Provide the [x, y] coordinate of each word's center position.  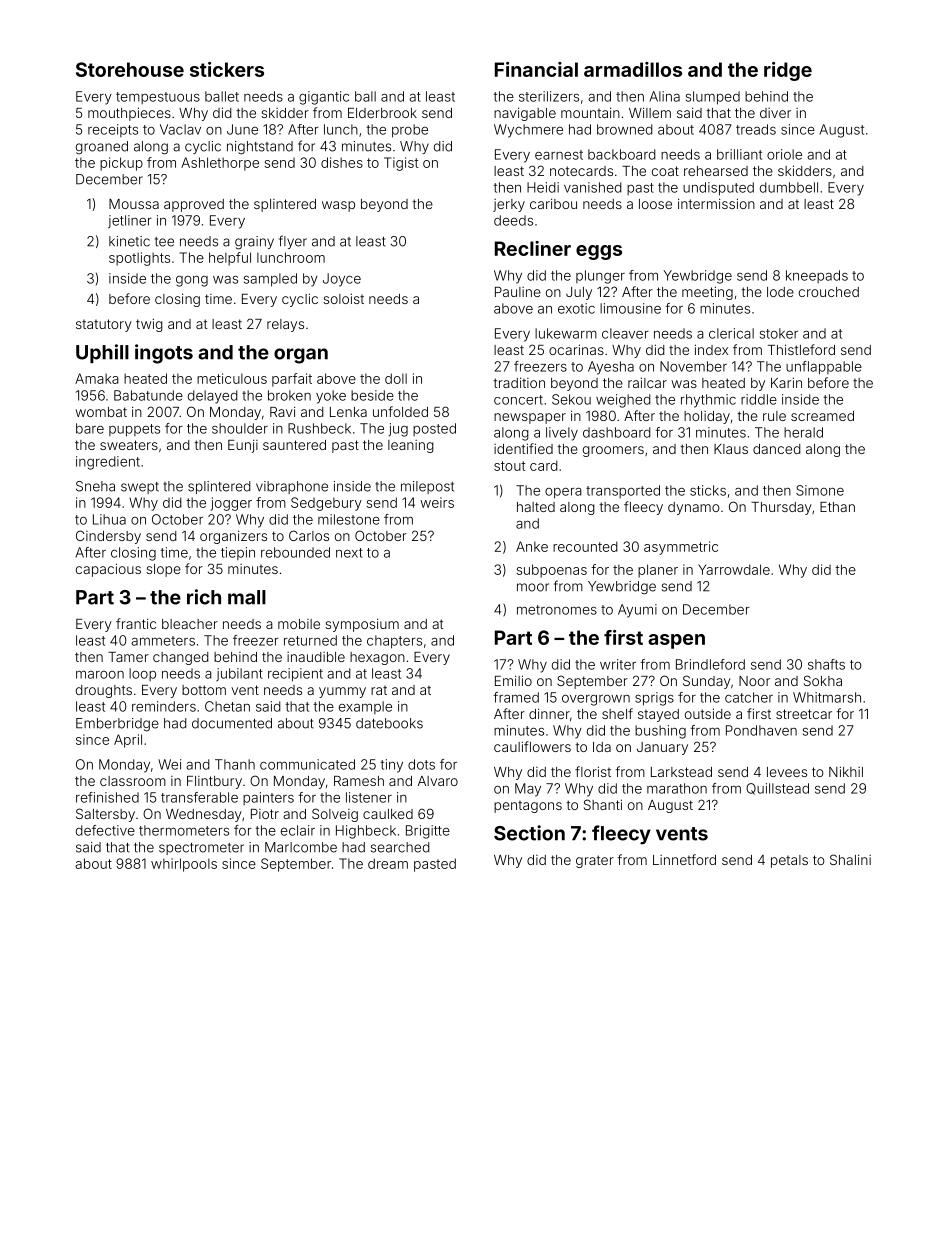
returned [310, 640]
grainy [254, 243]
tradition [519, 382]
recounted [585, 546]
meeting [707, 293]
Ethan [837, 507]
